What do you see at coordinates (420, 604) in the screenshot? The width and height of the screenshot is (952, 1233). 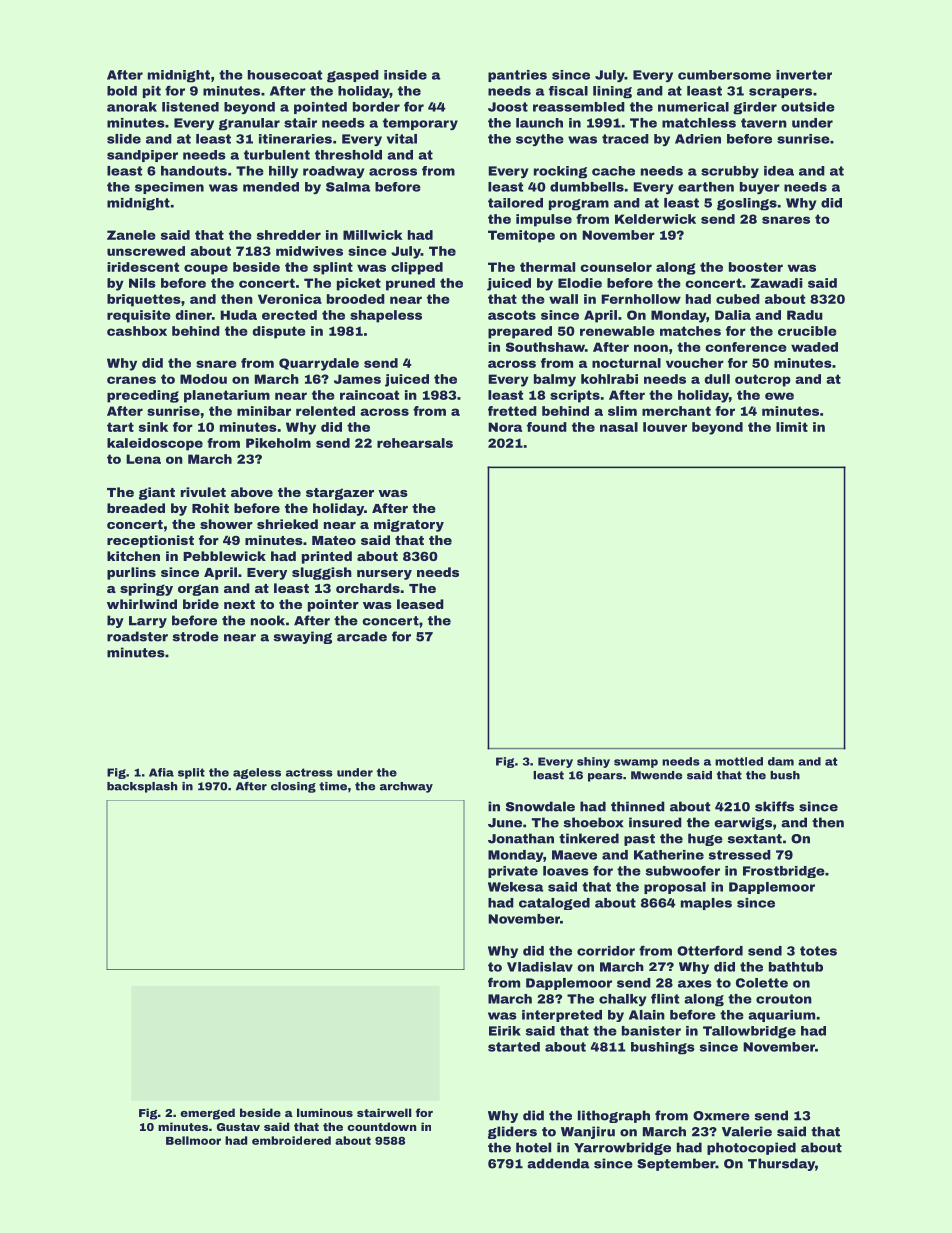 I see `leased` at bounding box center [420, 604].
